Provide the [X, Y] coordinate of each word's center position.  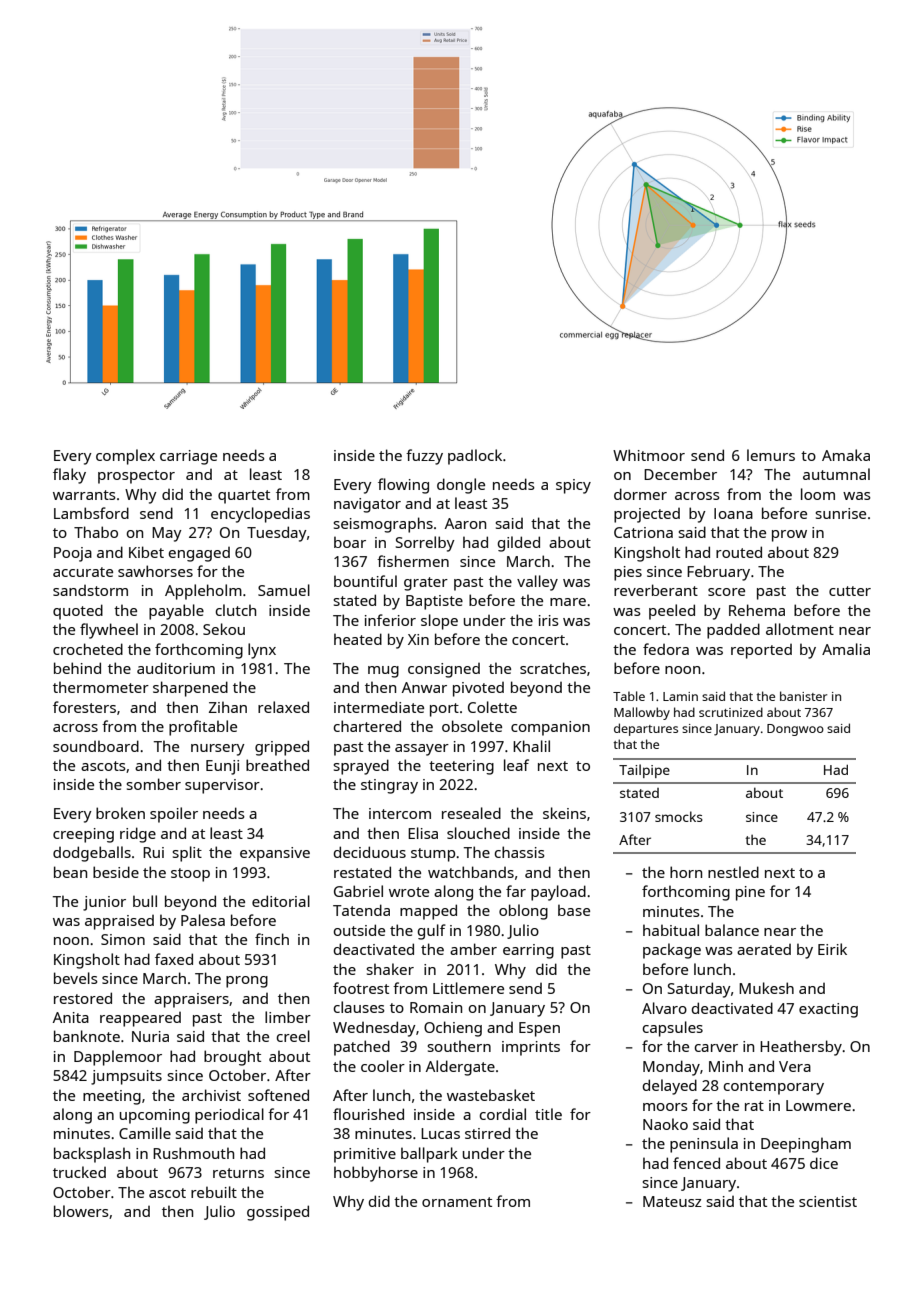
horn [686, 872]
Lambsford [91, 513]
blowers [81, 1211]
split [187, 854]
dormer [640, 494]
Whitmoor [649, 455]
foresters [84, 707]
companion [550, 728]
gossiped [278, 1213]
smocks [679, 816]
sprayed [361, 767]
